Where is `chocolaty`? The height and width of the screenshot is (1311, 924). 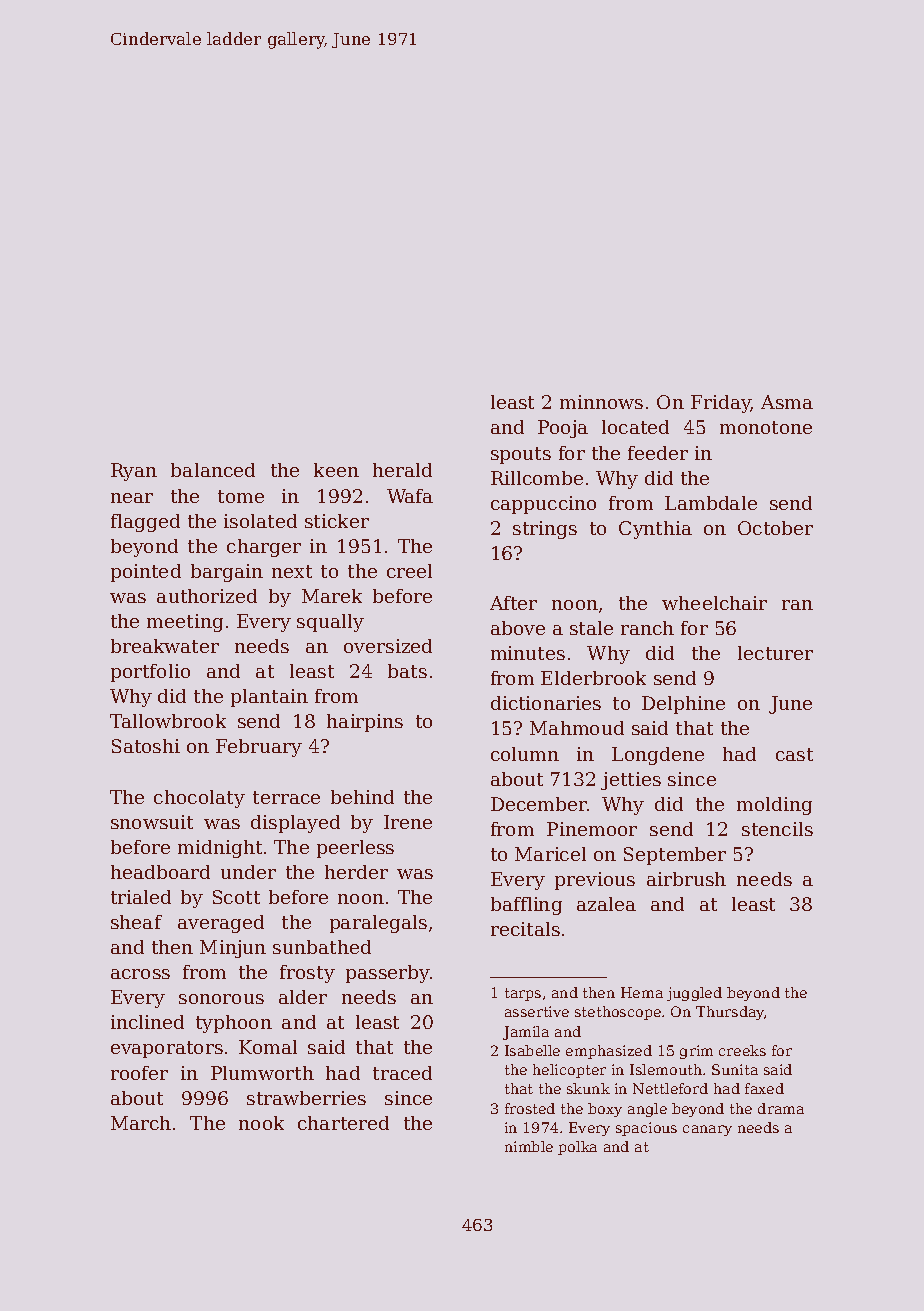 chocolaty is located at coordinates (199, 799).
